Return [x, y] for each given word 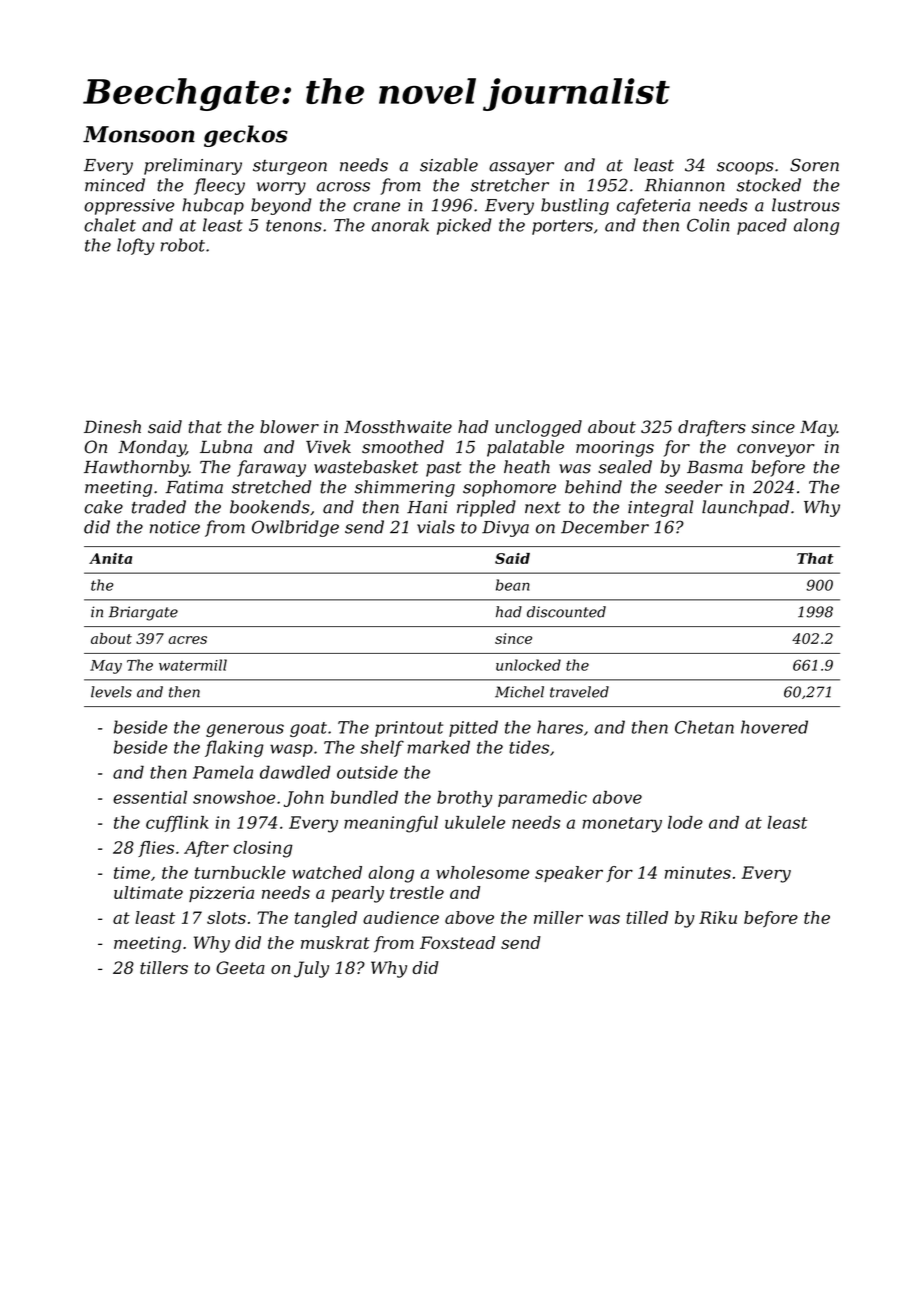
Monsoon [139, 134]
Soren [814, 165]
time [132, 872]
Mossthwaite [398, 427]
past [444, 469]
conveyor [776, 450]
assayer [521, 168]
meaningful [391, 824]
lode [685, 822]
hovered [774, 727]
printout [409, 729]
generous [245, 730]
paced [762, 226]
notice [175, 527]
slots [226, 917]
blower [289, 427]
